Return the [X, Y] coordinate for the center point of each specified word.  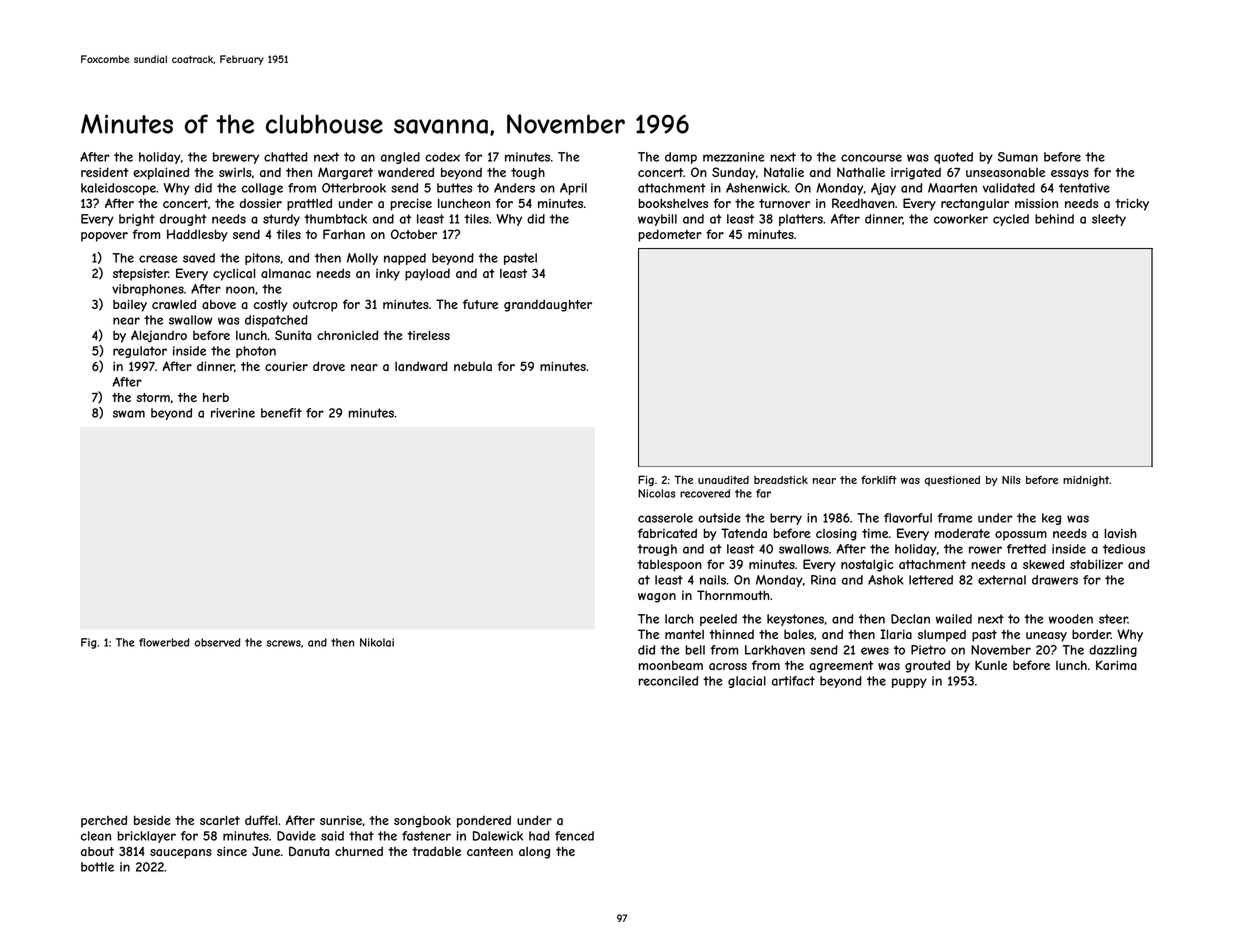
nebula [473, 366]
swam [129, 414]
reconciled [668, 681]
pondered [484, 821]
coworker [961, 219]
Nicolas [656, 493]
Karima [1116, 665]
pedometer [670, 235]
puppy [909, 683]
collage [262, 189]
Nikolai [377, 642]
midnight [1086, 481]
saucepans [181, 854]
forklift [879, 479]
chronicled [347, 335]
